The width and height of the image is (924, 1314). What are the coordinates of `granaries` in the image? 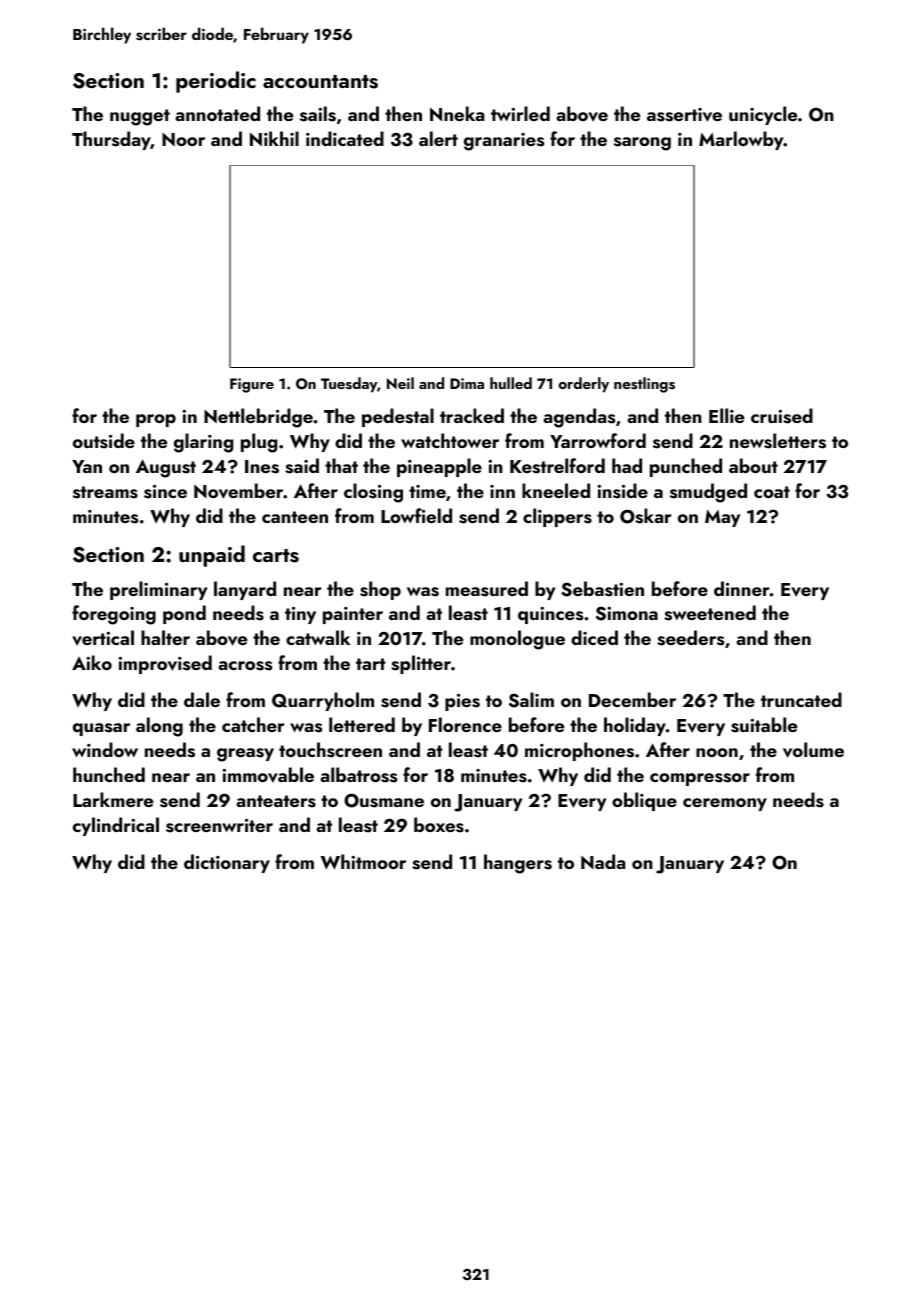 It's located at (504, 142).
